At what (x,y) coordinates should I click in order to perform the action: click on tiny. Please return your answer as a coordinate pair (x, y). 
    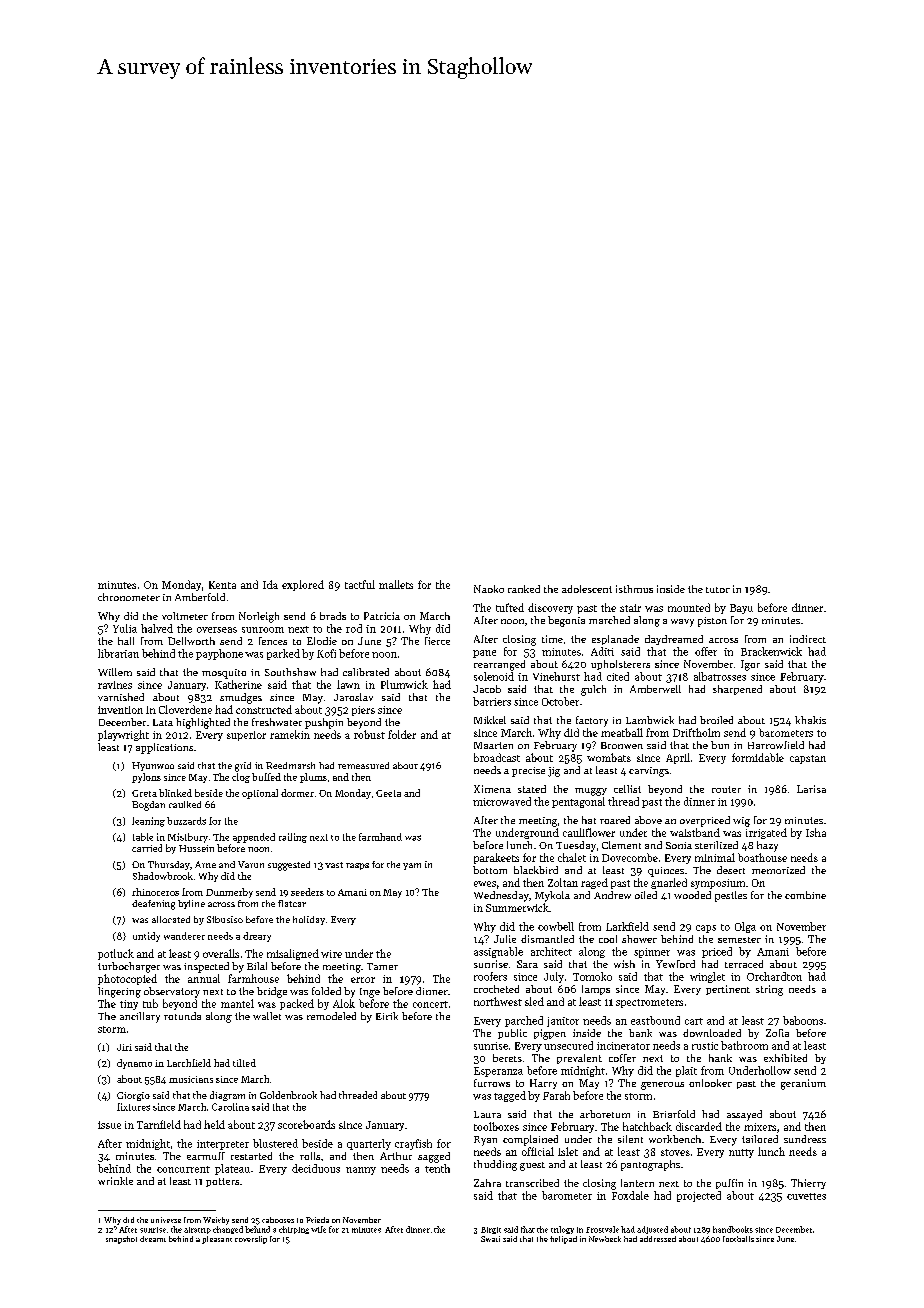
    Looking at the image, I should click on (129, 1005).
